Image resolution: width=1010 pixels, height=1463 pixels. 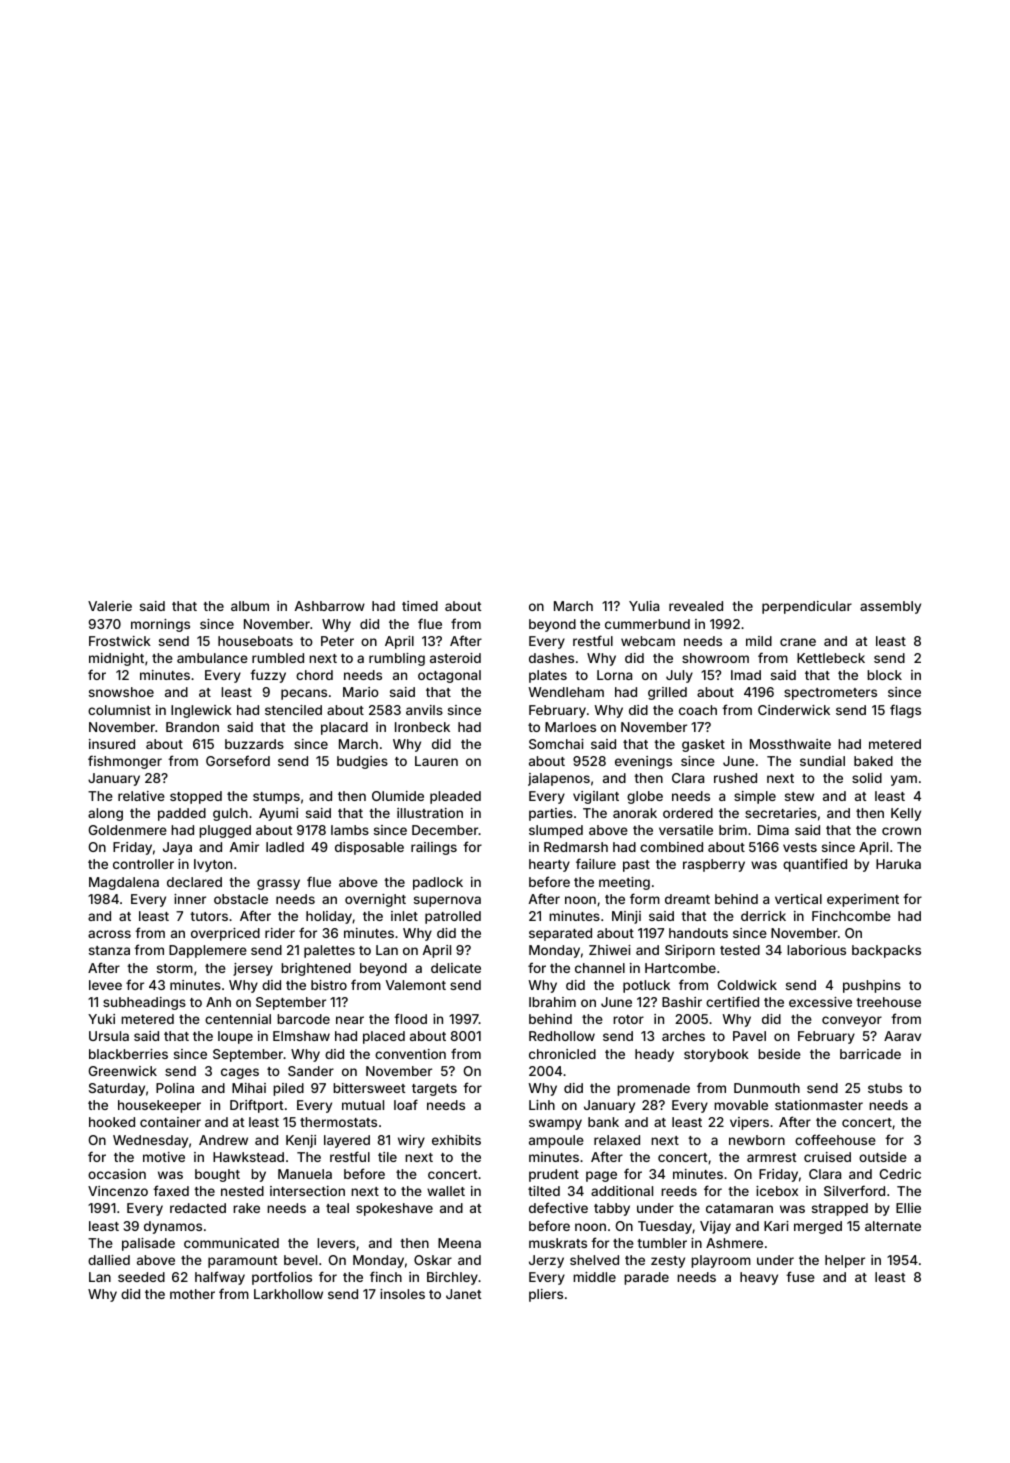 I want to click on timed, so click(x=420, y=606).
